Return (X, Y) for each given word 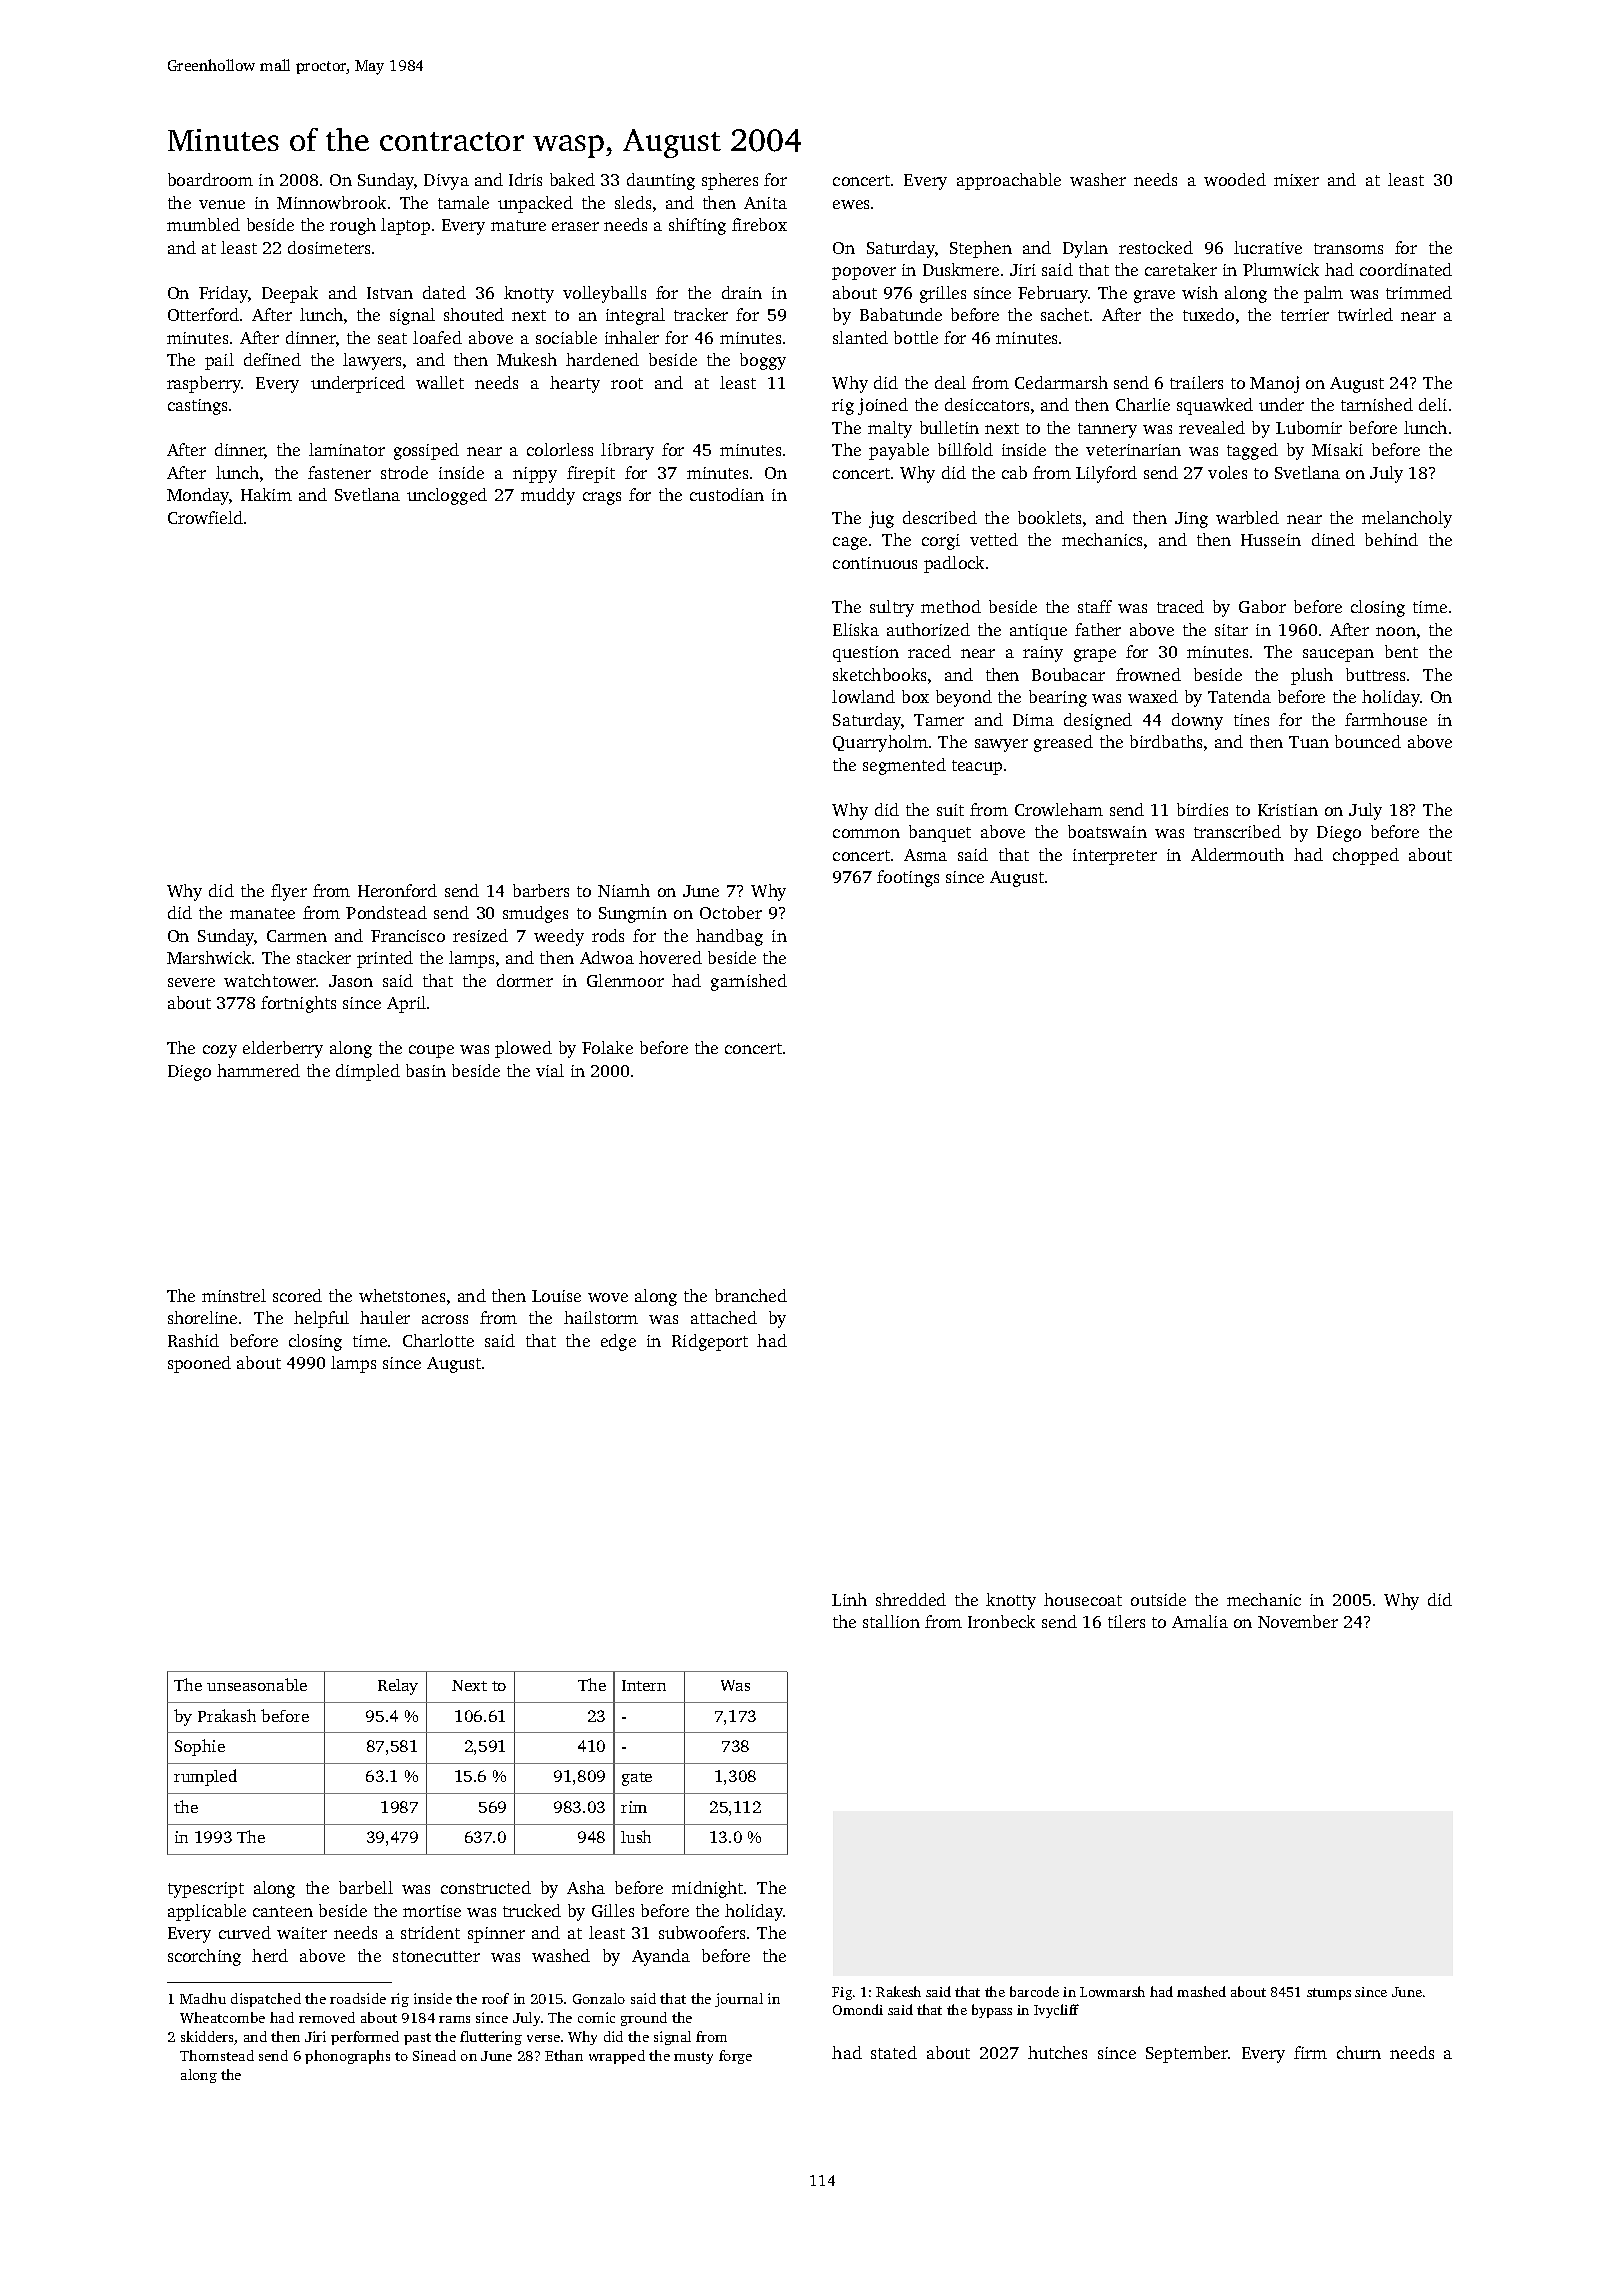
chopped (1366, 856)
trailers (1196, 382)
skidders (208, 2038)
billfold (965, 449)
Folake (607, 1047)
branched (751, 1295)
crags (602, 498)
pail (219, 361)
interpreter (1115, 857)
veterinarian (1133, 450)
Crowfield (205, 517)
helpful (321, 1319)
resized (480, 935)
